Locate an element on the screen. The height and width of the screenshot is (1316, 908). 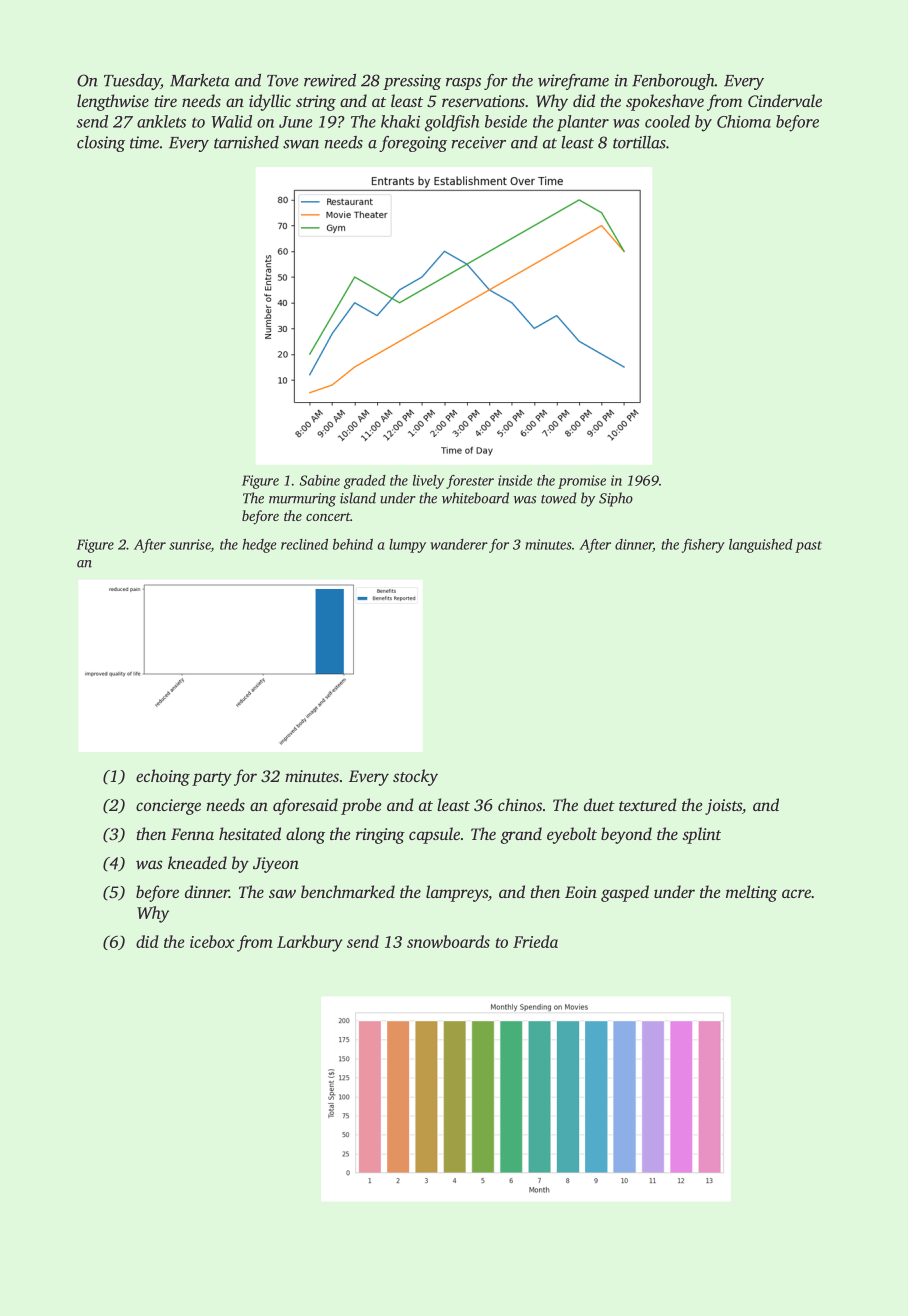
tire is located at coordinates (166, 101).
